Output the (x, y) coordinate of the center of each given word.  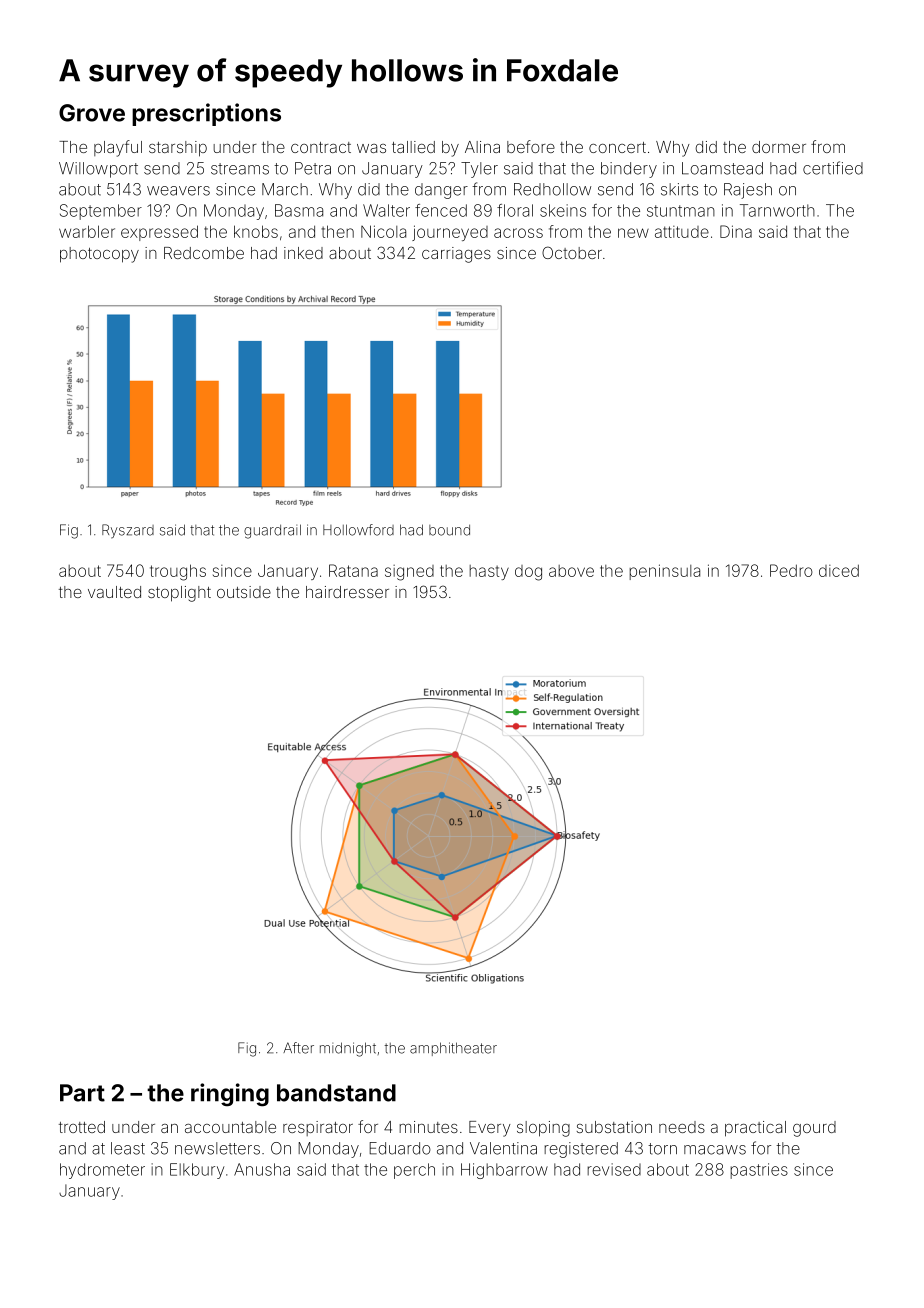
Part (82, 1093)
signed (409, 573)
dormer (779, 147)
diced (839, 570)
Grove (92, 113)
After (298, 1048)
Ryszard (128, 531)
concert (617, 147)
